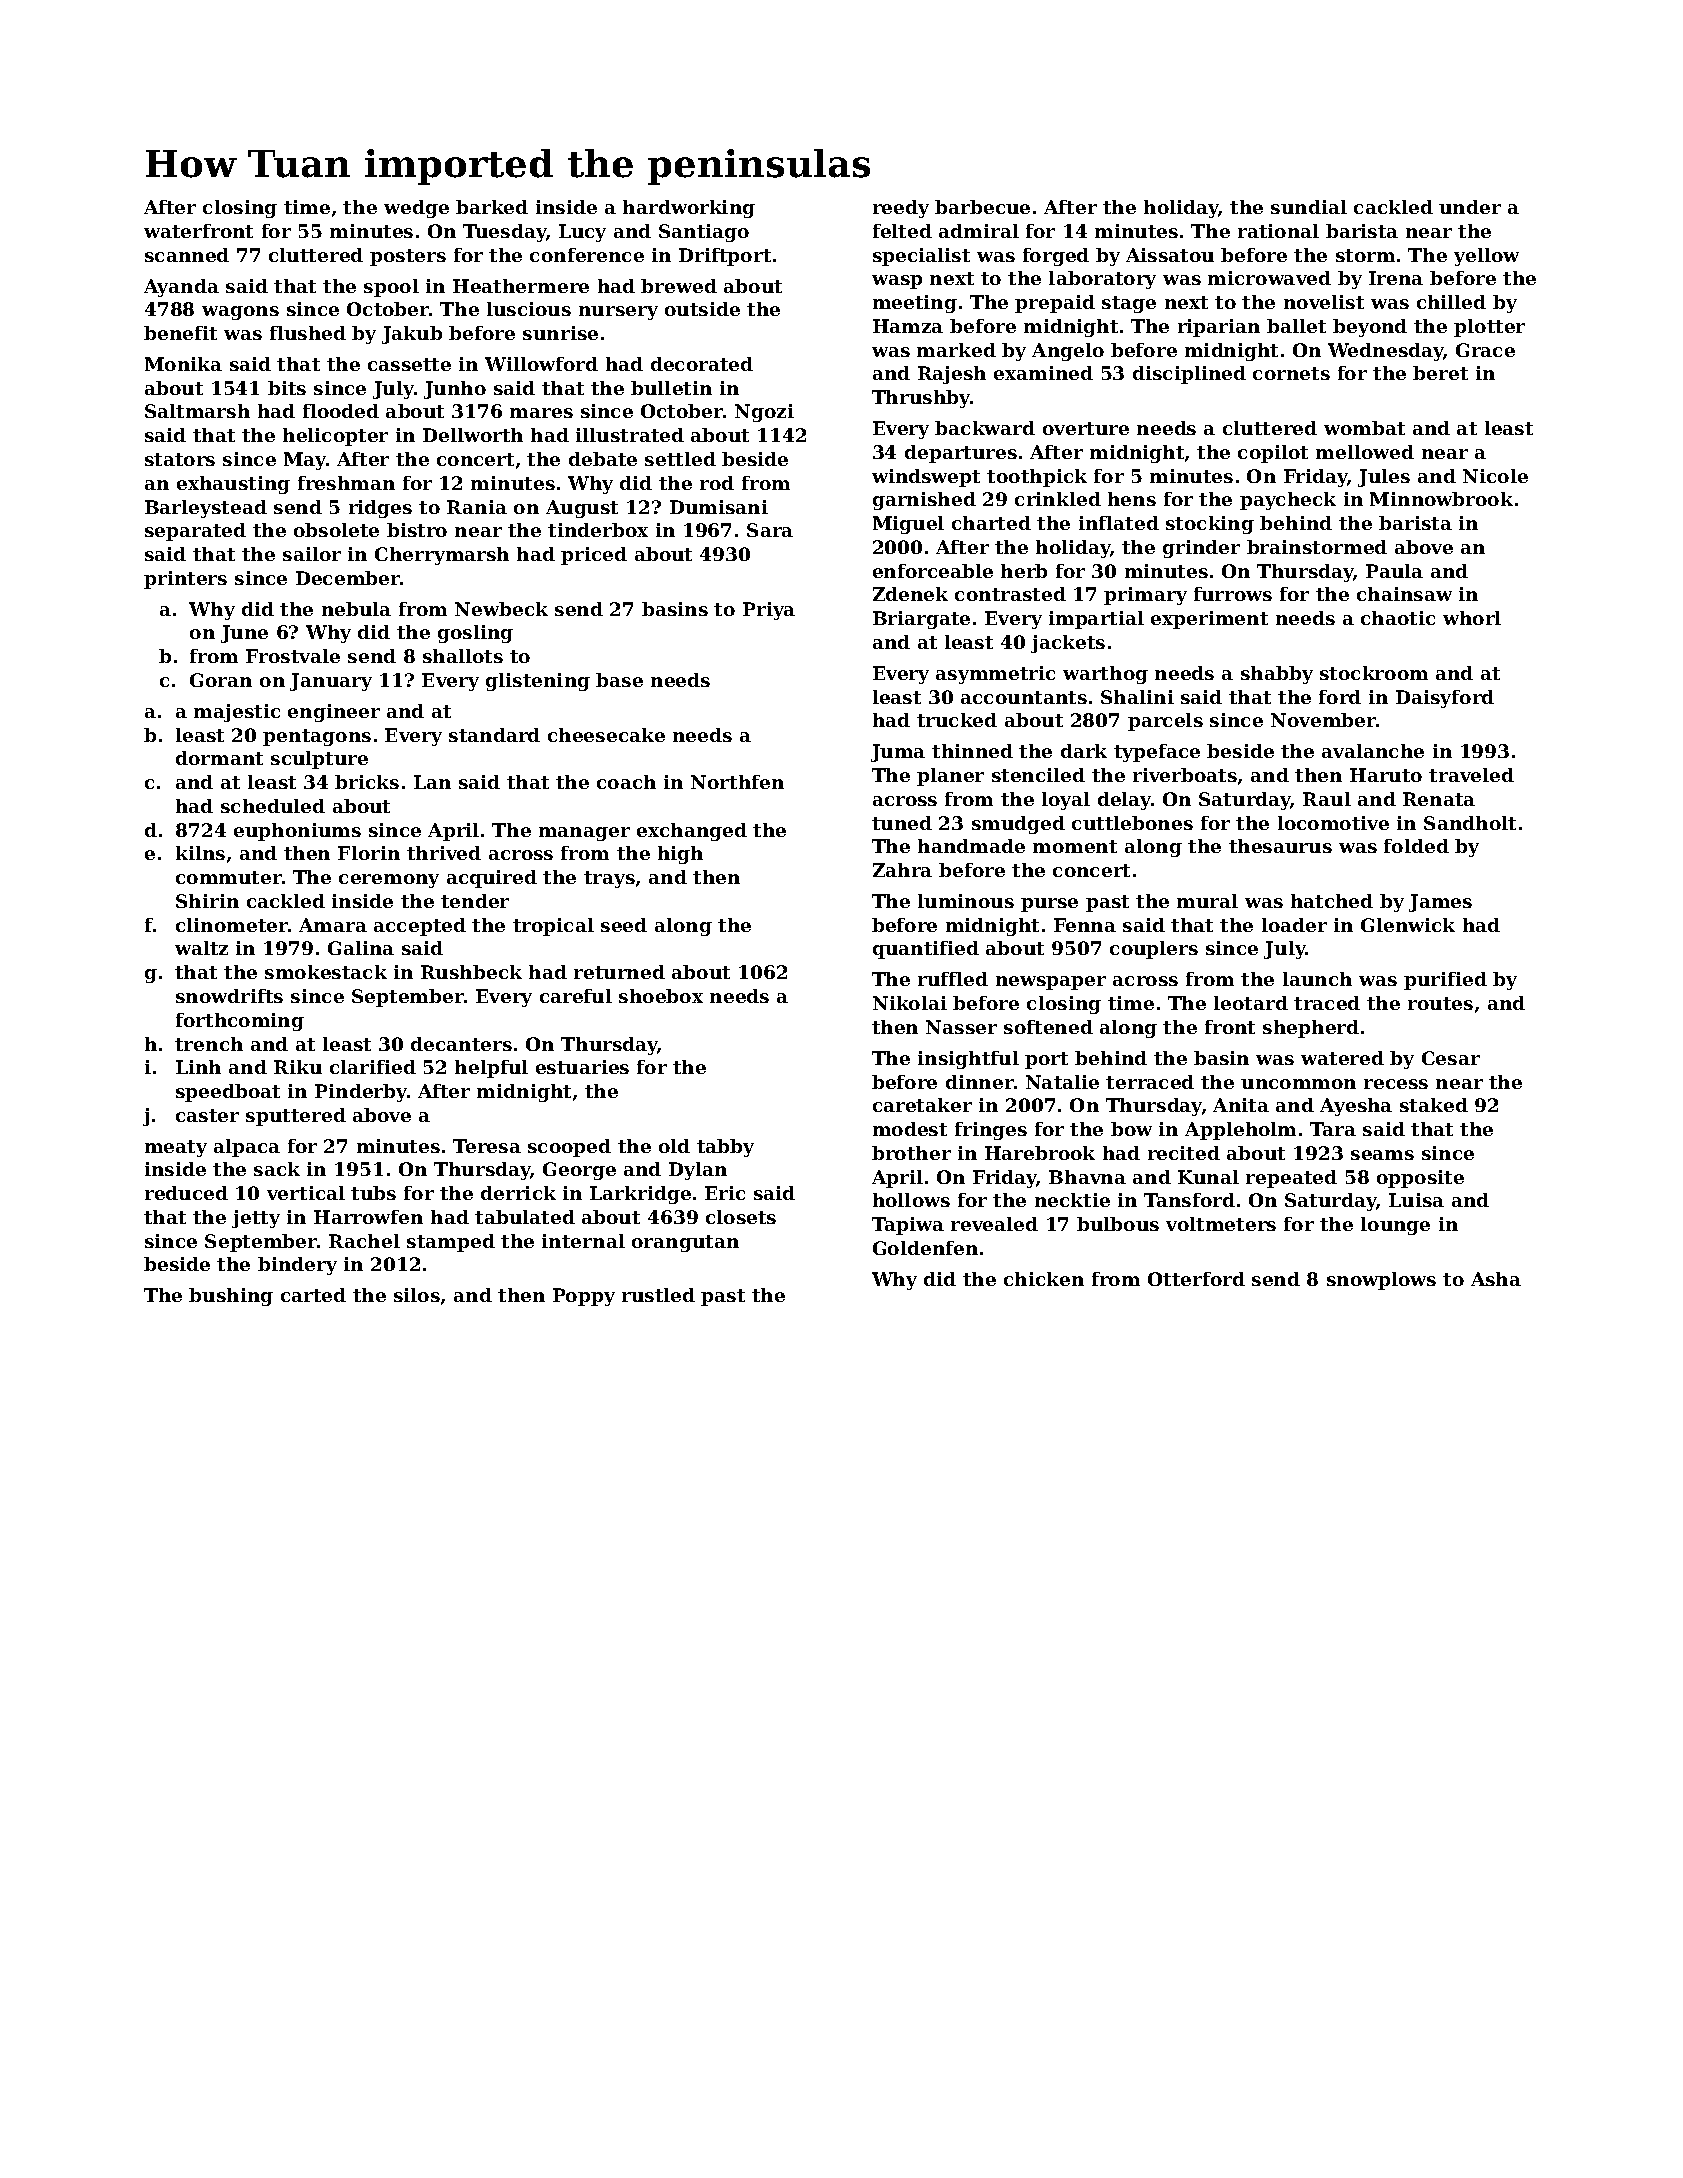  Describe the element at coordinates (1416, 846) in the screenshot. I see `folded` at that location.
